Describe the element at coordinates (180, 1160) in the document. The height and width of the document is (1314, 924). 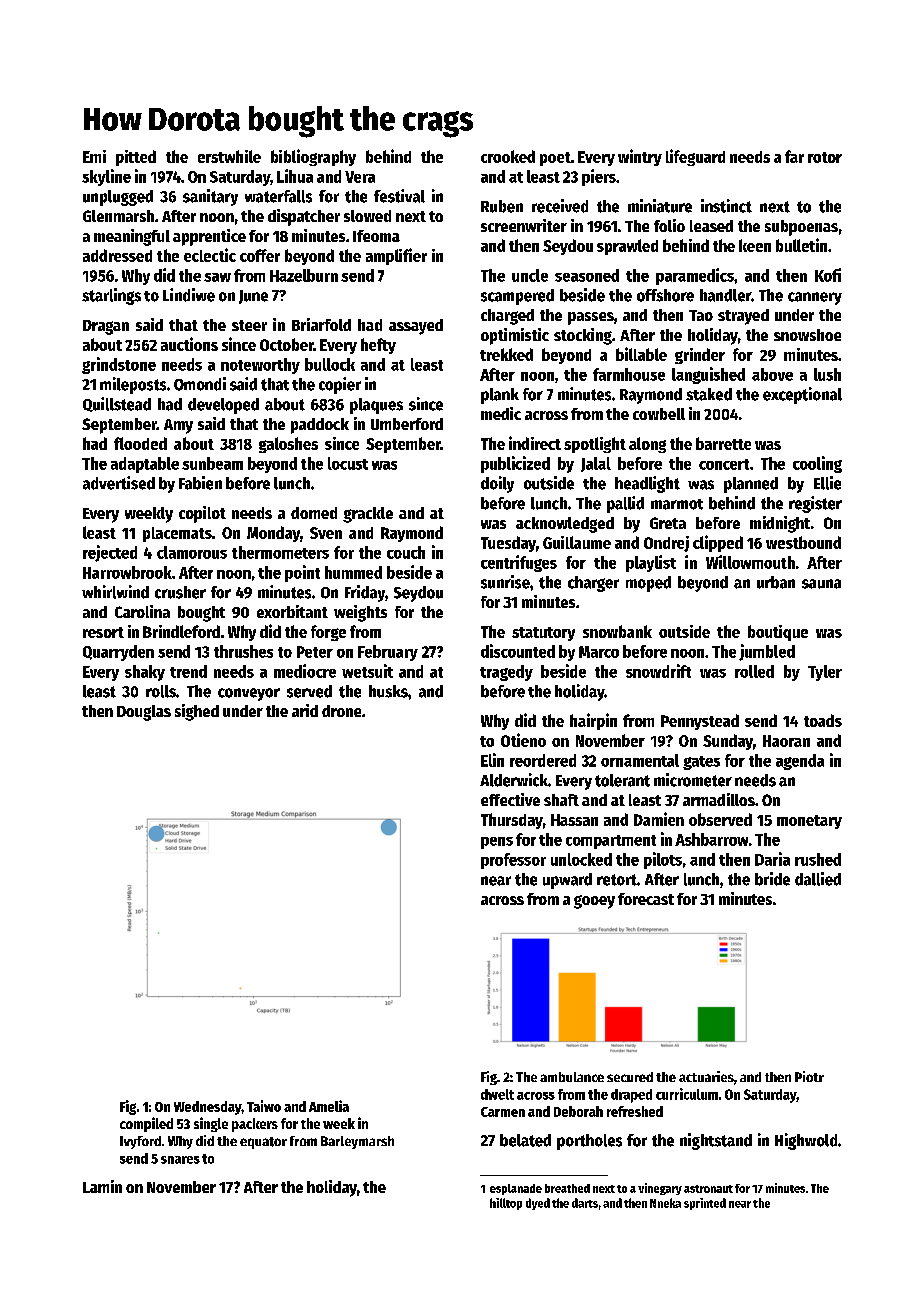
I see `snares` at that location.
